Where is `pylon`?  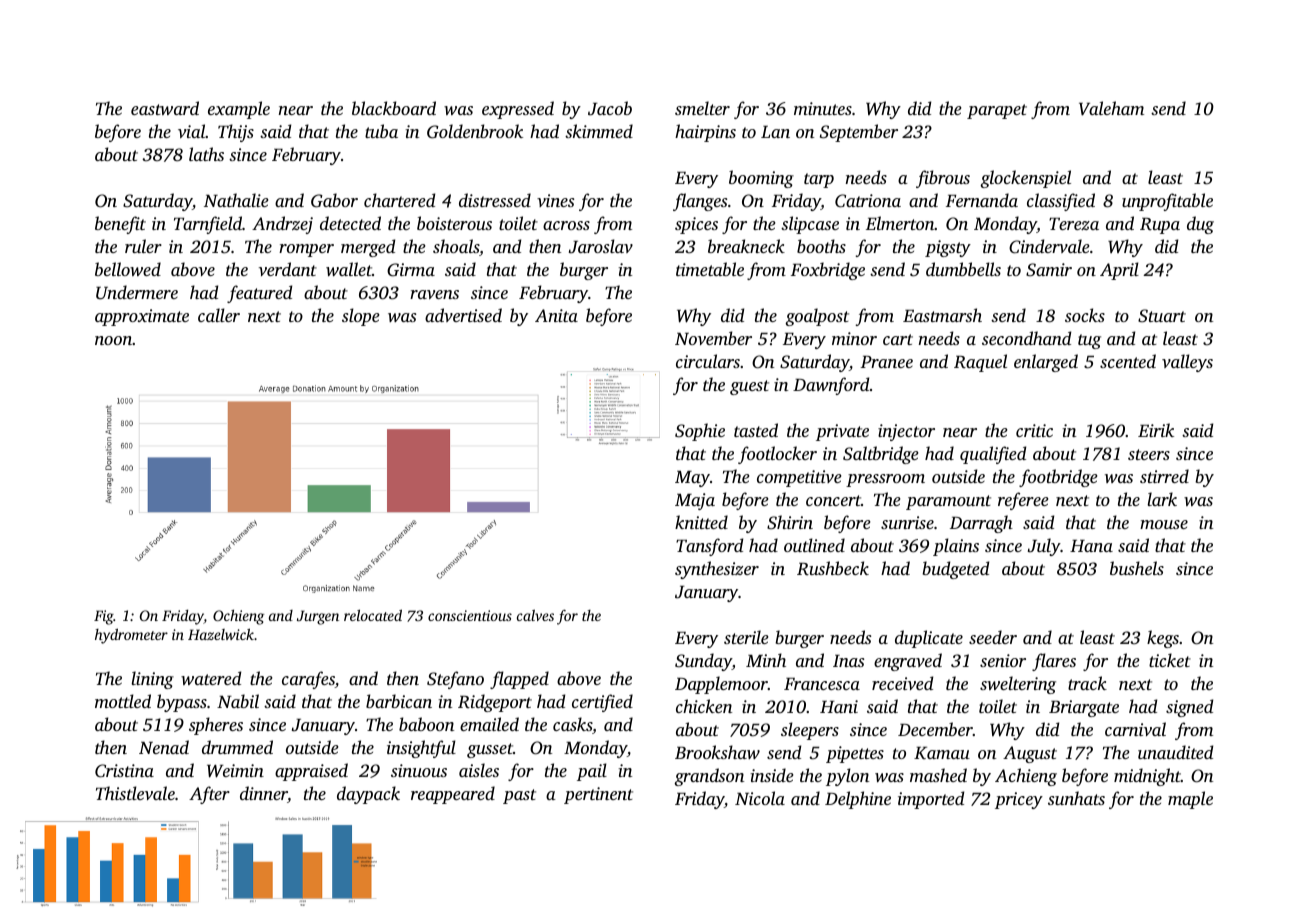 pylon is located at coordinates (847, 777).
